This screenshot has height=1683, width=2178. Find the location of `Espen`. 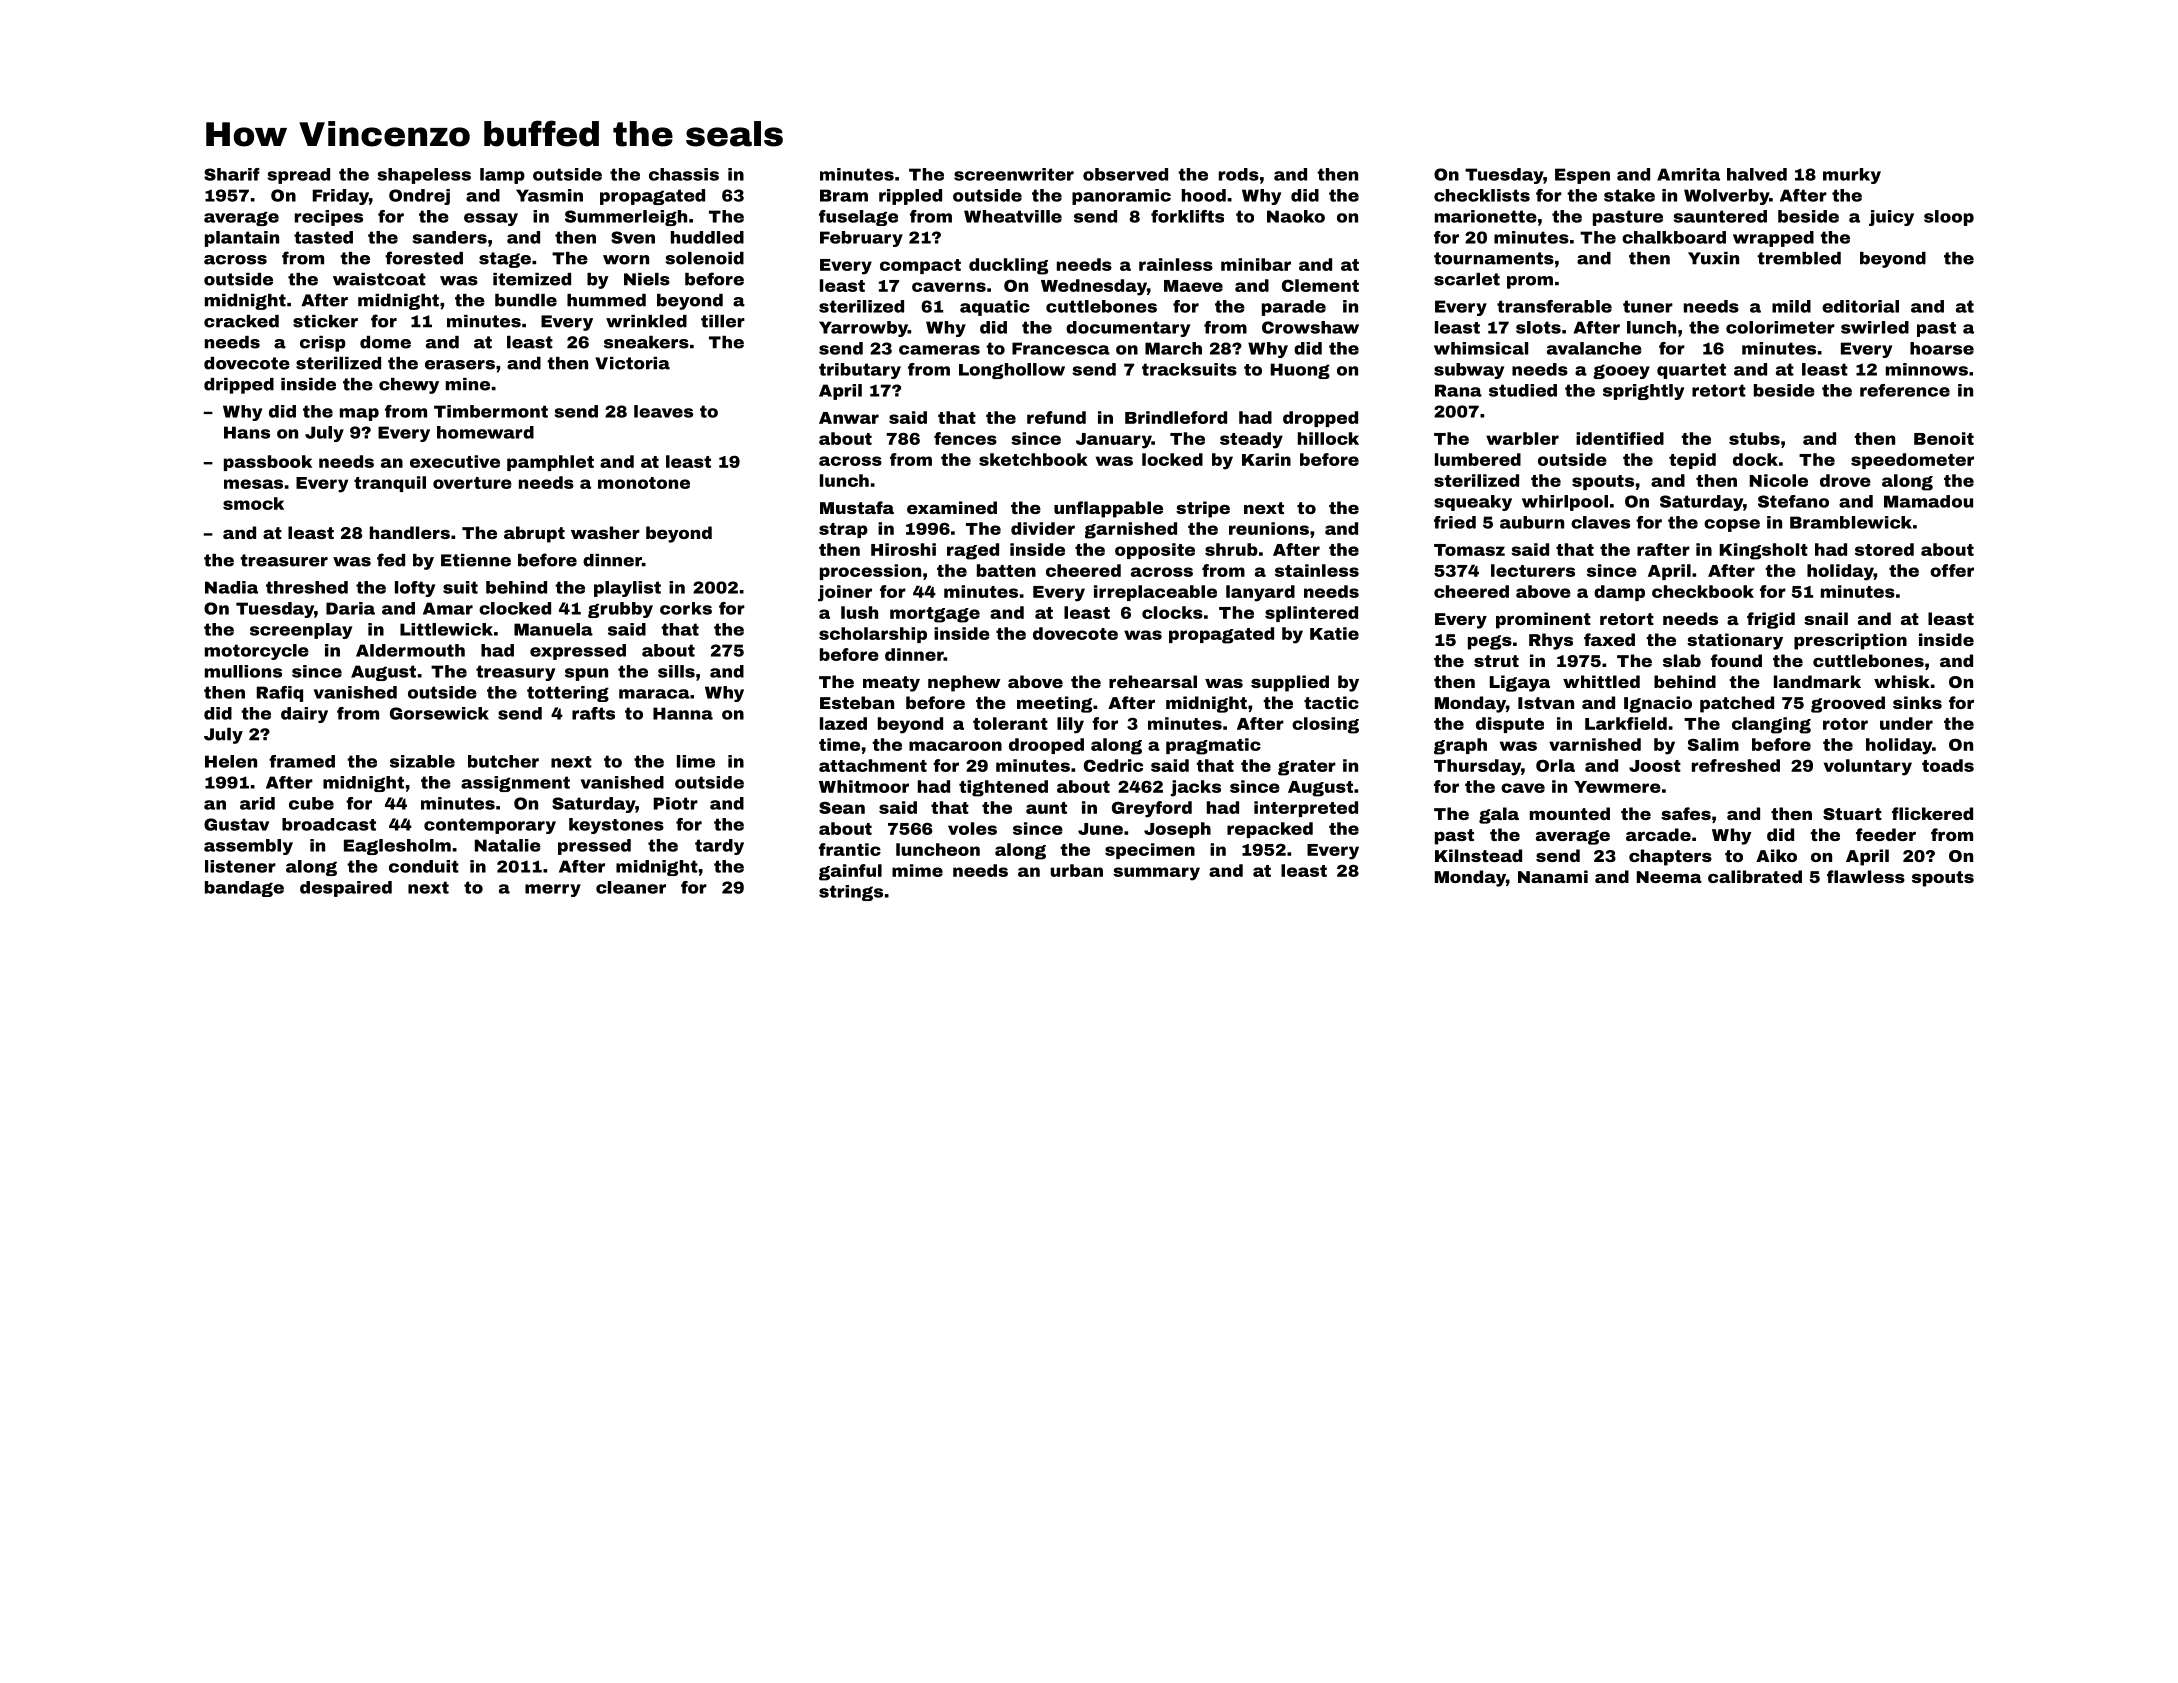

Espen is located at coordinates (1582, 176).
